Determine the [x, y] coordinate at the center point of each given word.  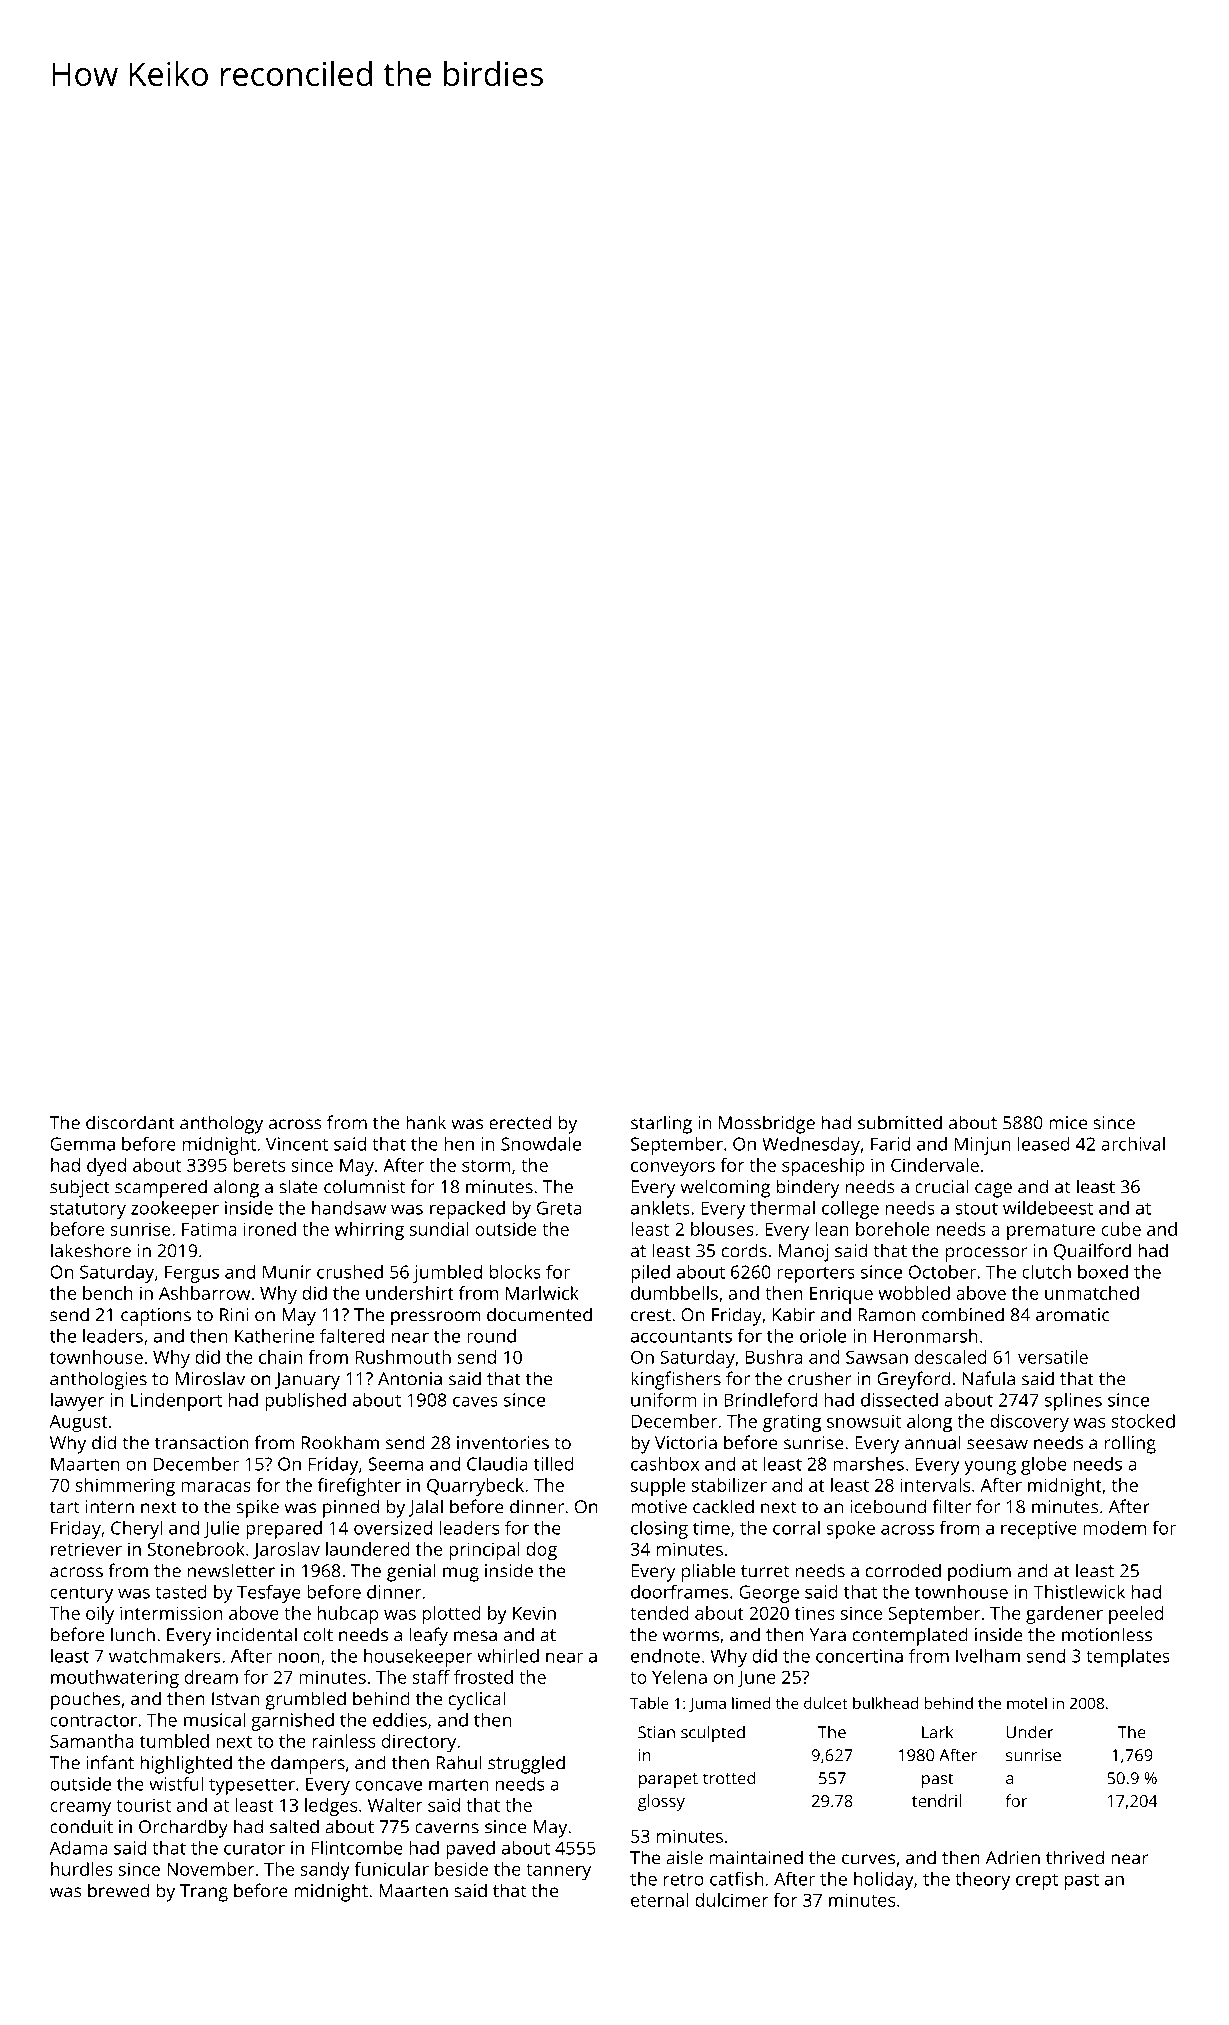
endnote [665, 1656]
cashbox [665, 1464]
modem [1114, 1528]
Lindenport [176, 1402]
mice [1068, 1123]
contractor [93, 1720]
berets [259, 1165]
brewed [118, 1890]
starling [661, 1124]
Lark [937, 1732]
